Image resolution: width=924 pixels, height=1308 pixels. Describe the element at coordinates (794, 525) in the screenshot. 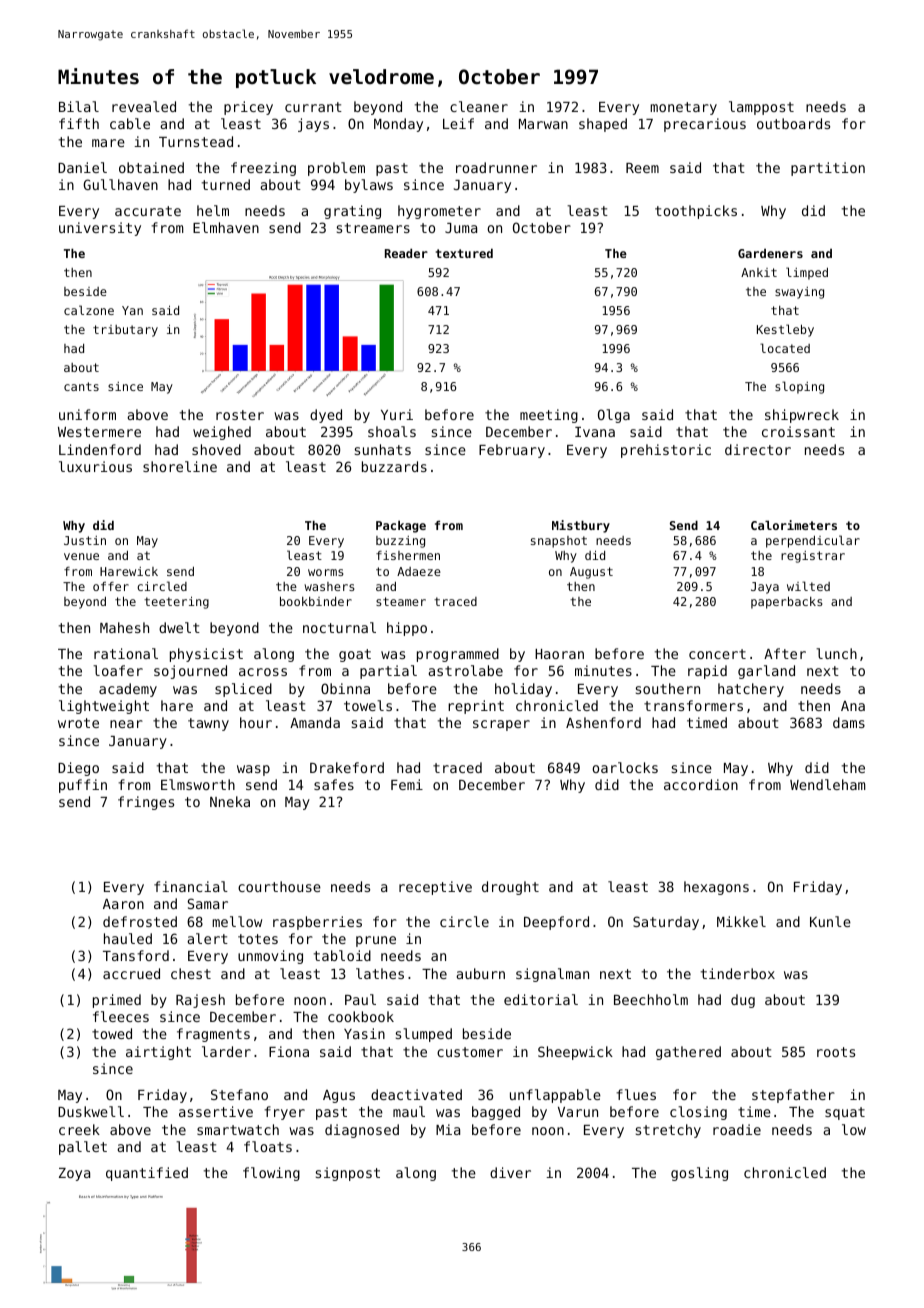

I see `Calorimeters` at that location.
